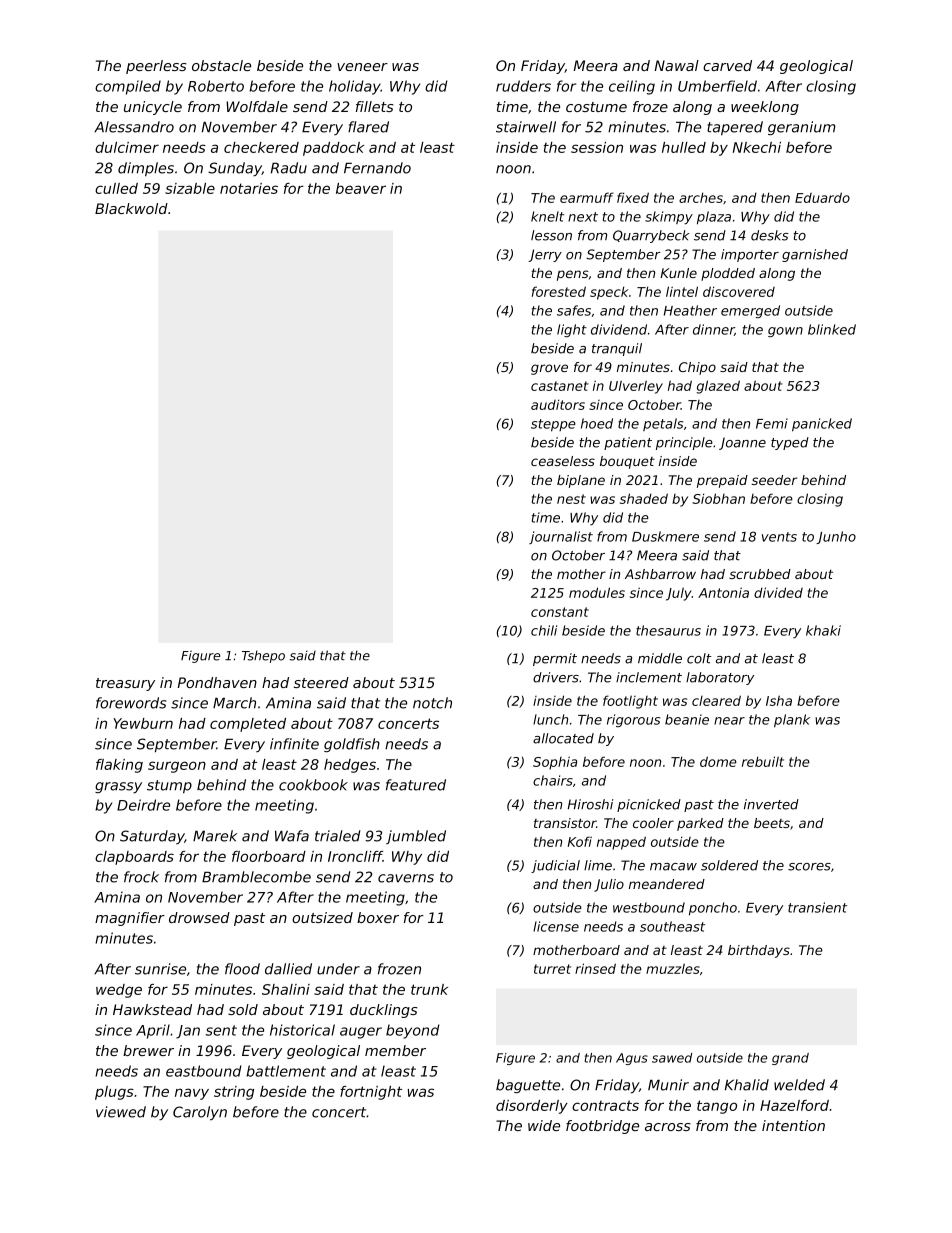 The height and width of the page is (1233, 952). What do you see at coordinates (727, 65) in the page?
I see `carved` at bounding box center [727, 65].
